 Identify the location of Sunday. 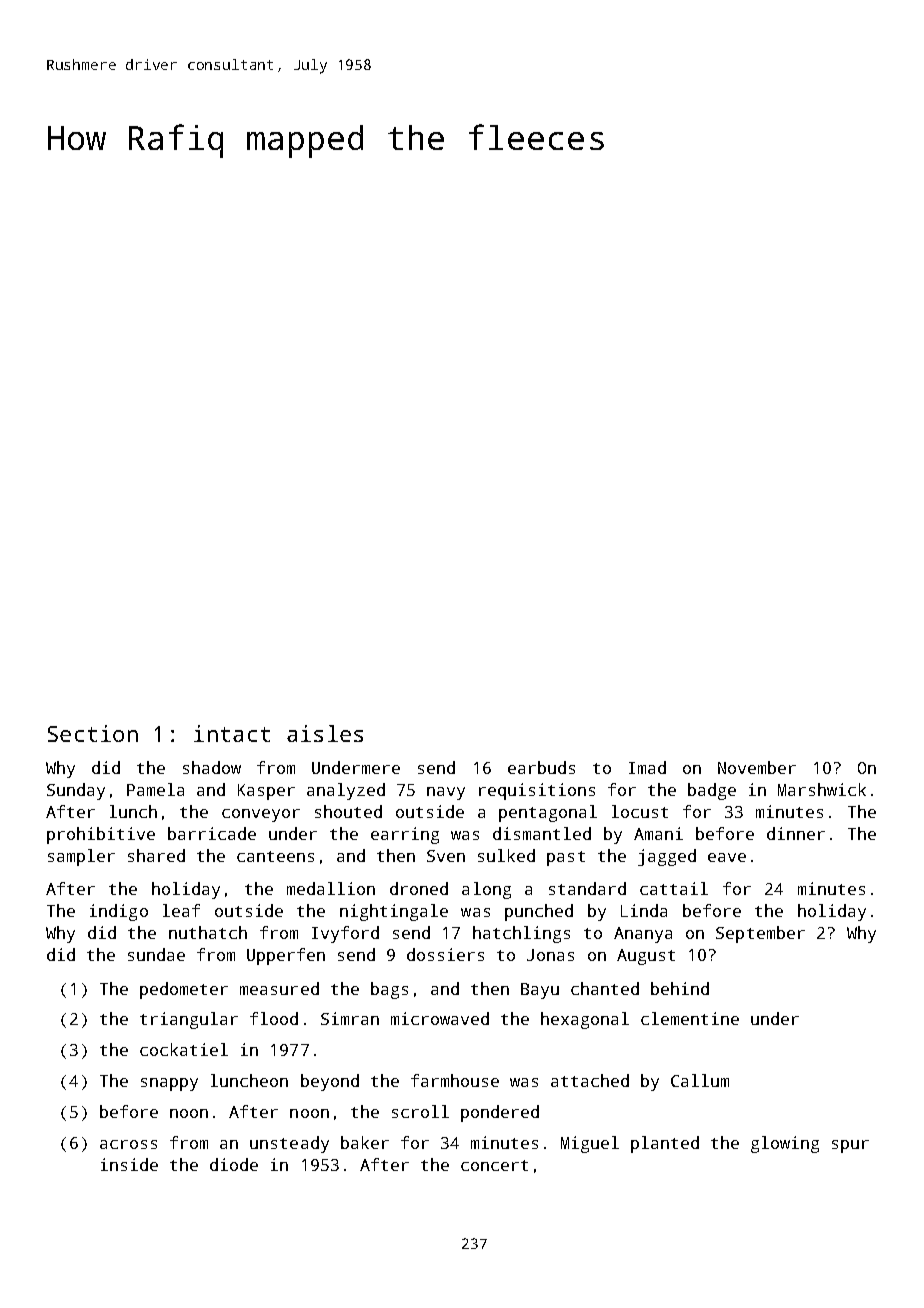
(76, 791).
